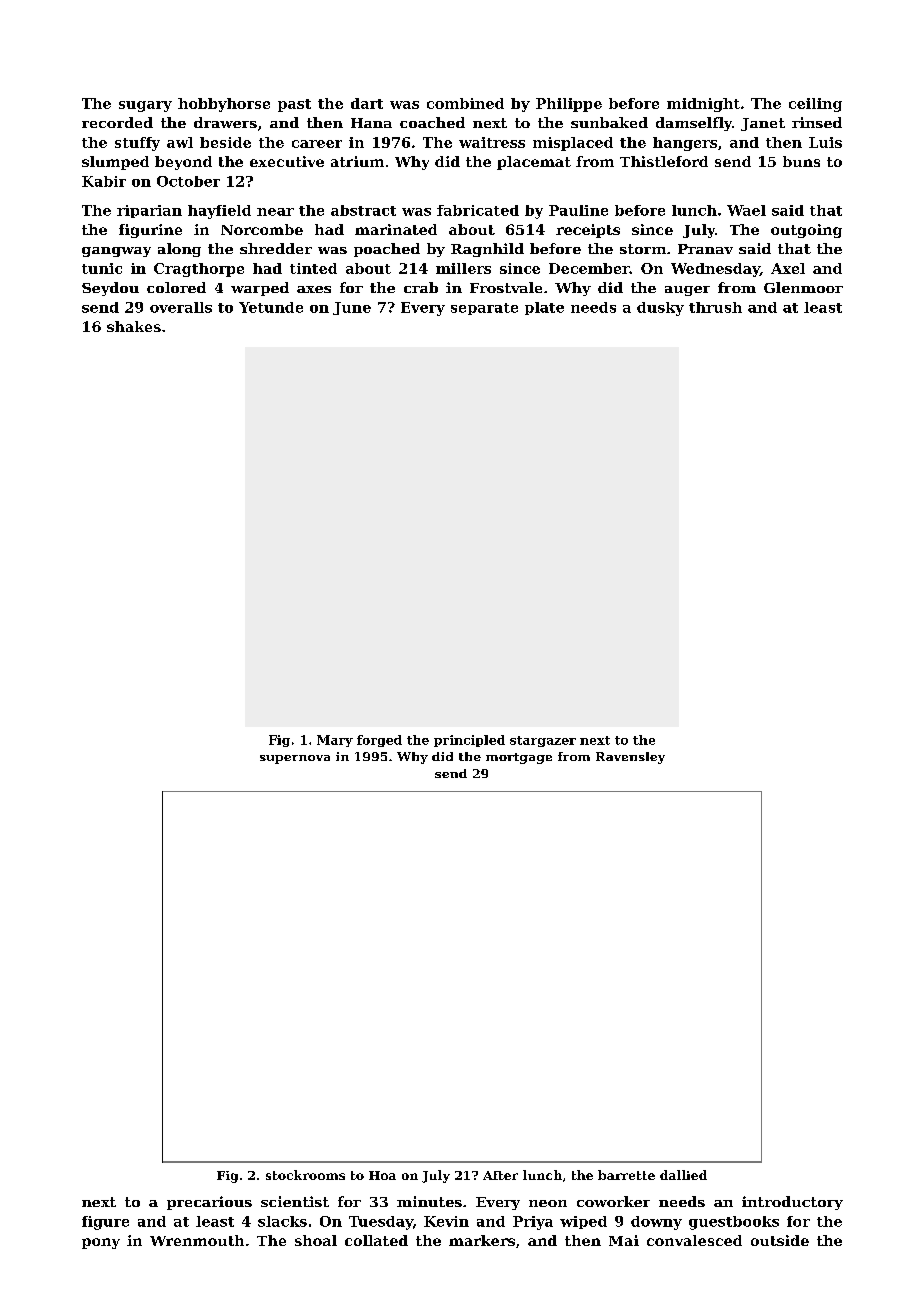 The image size is (924, 1308). I want to click on midnight, so click(703, 105).
